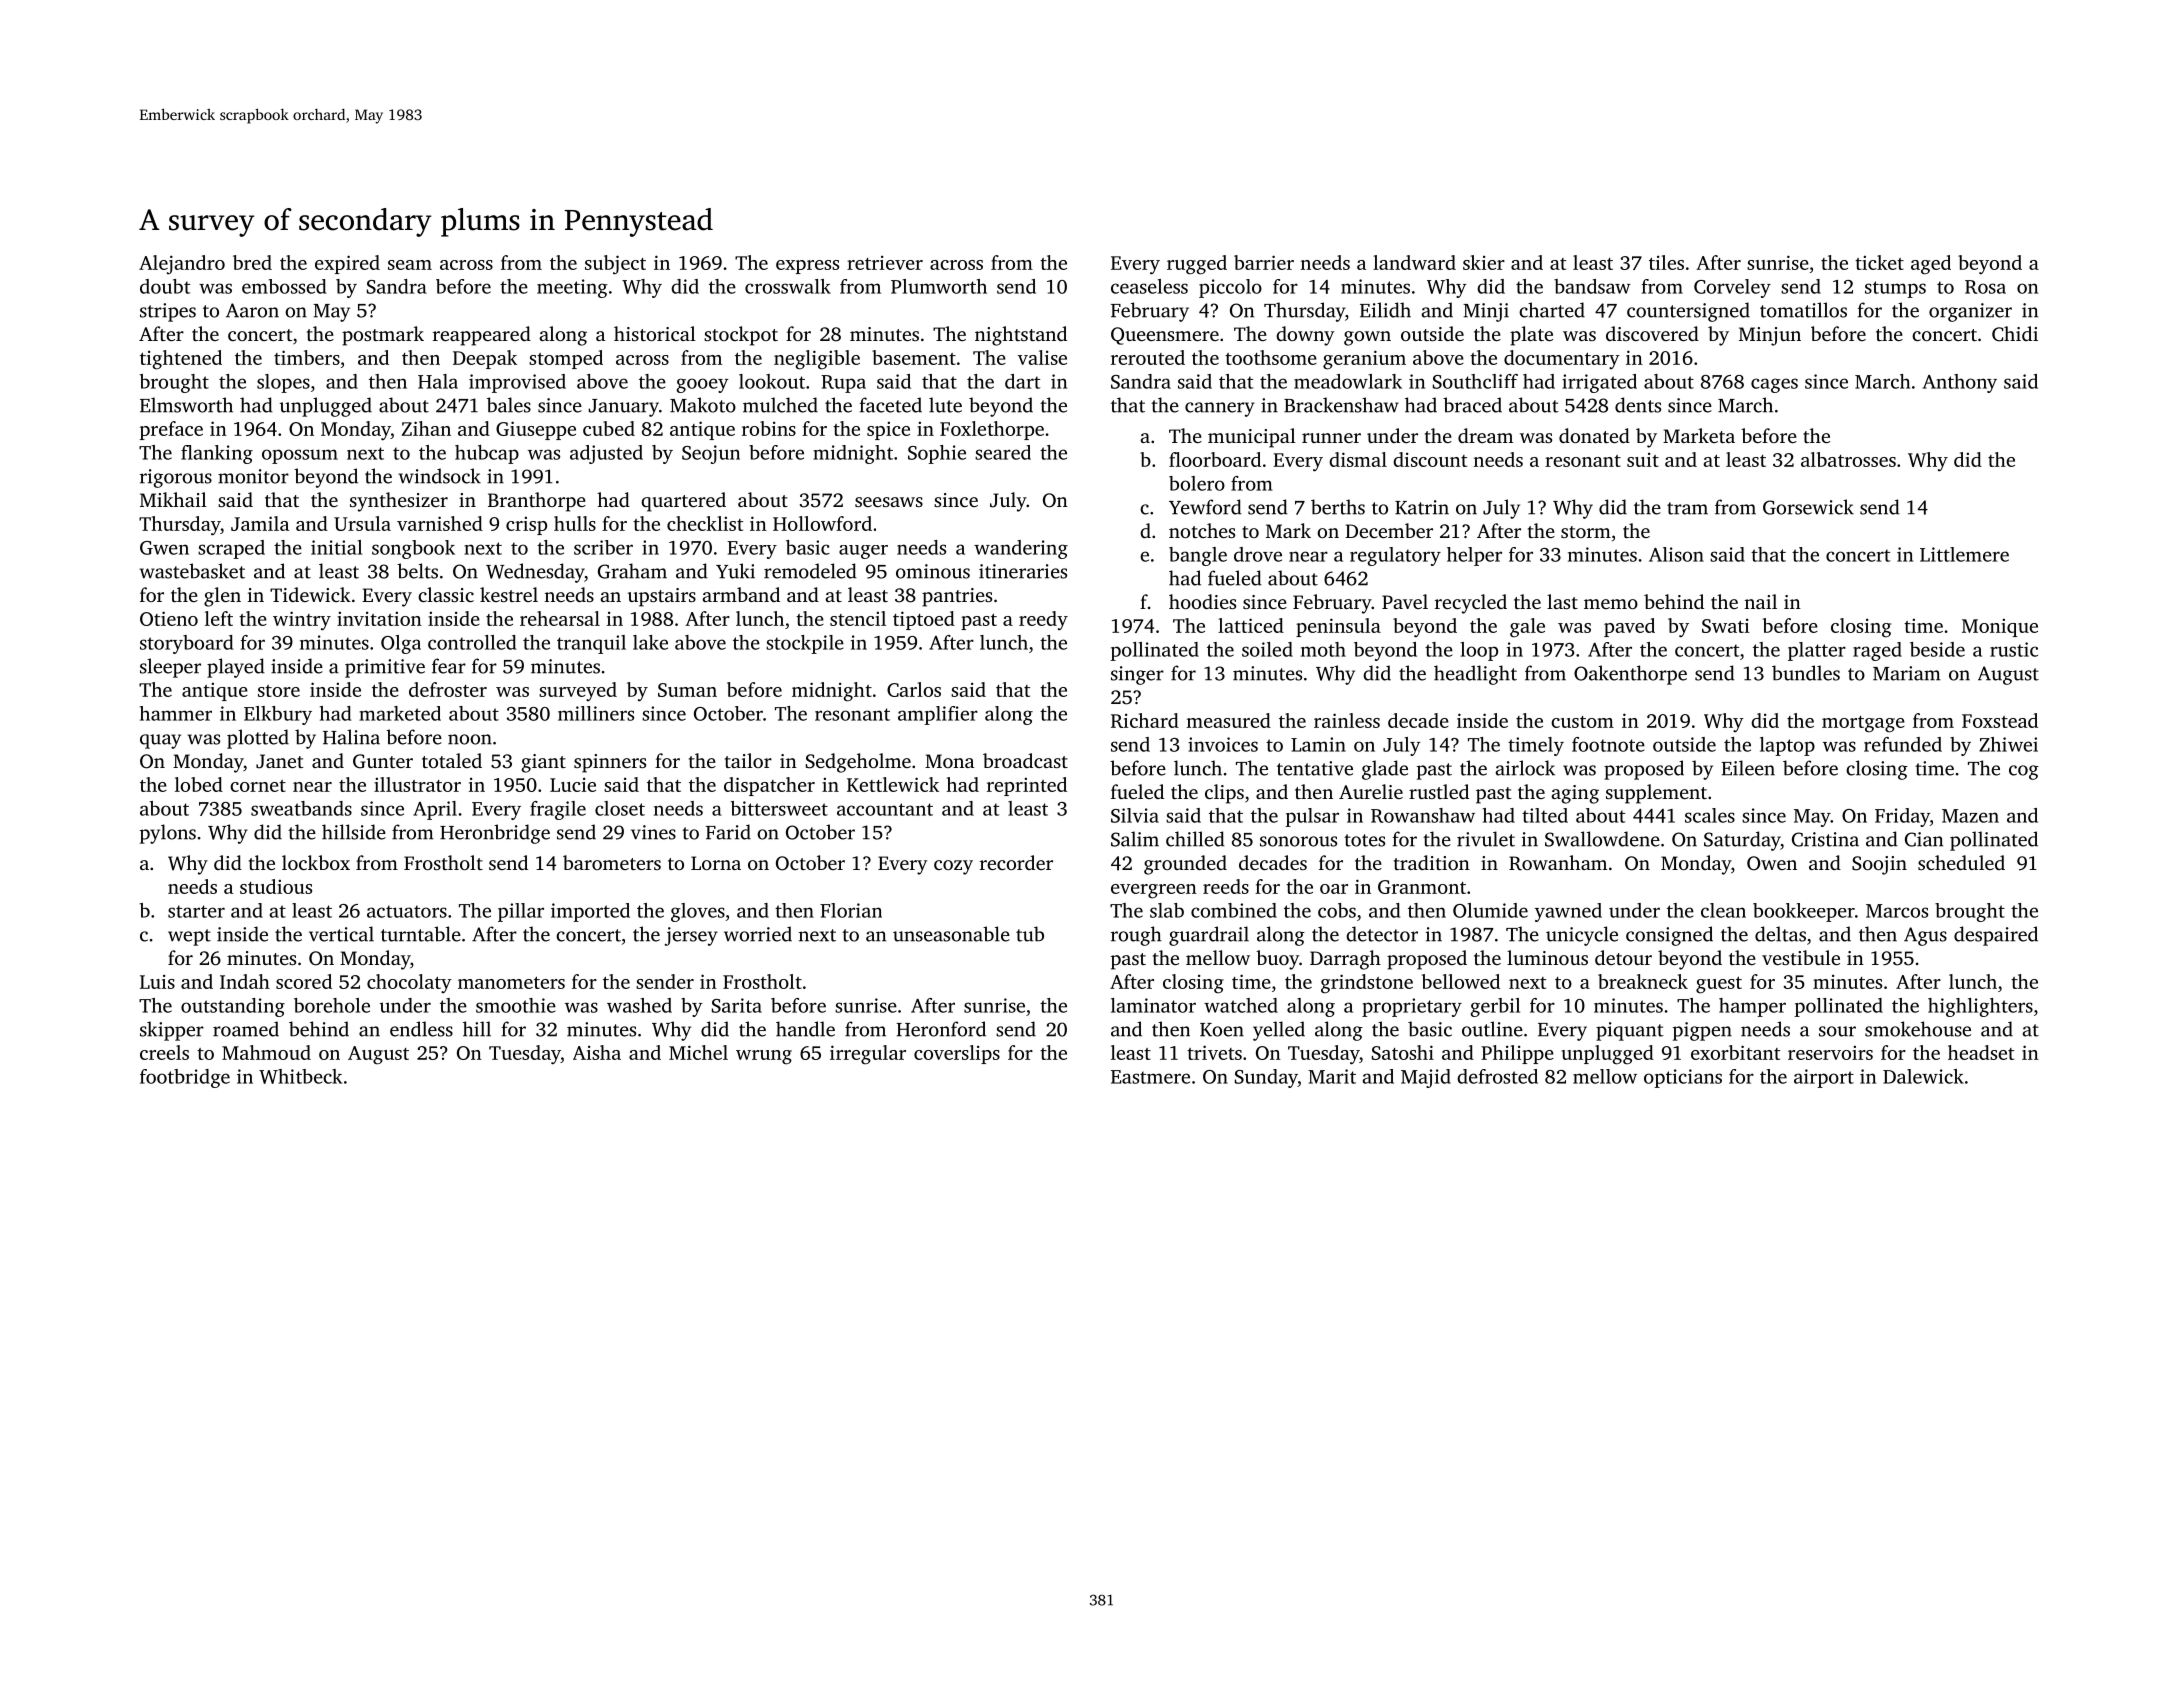  What do you see at coordinates (868, 1055) in the page?
I see `irregular` at bounding box center [868, 1055].
